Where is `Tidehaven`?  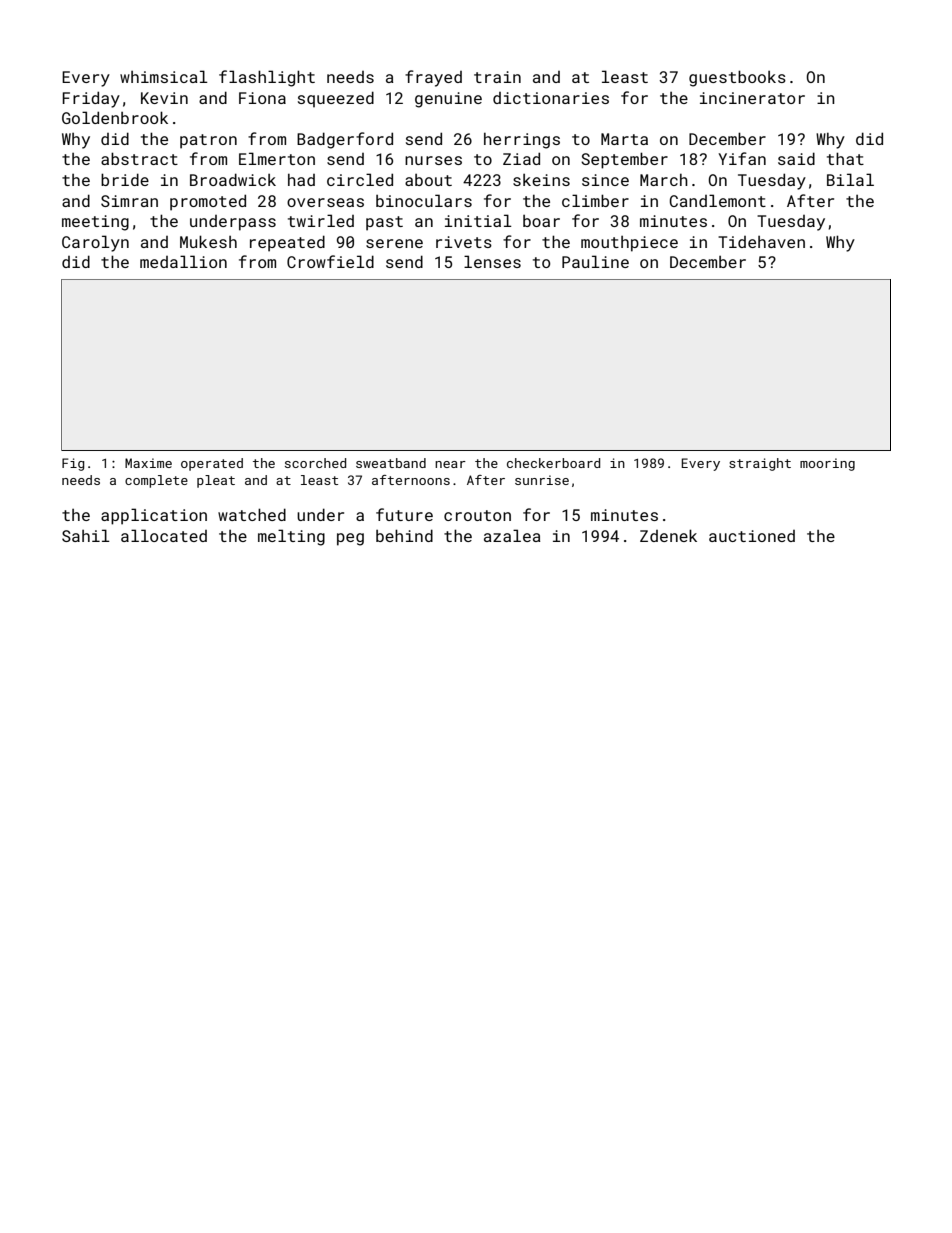 Tidehaven is located at coordinates (761, 242).
